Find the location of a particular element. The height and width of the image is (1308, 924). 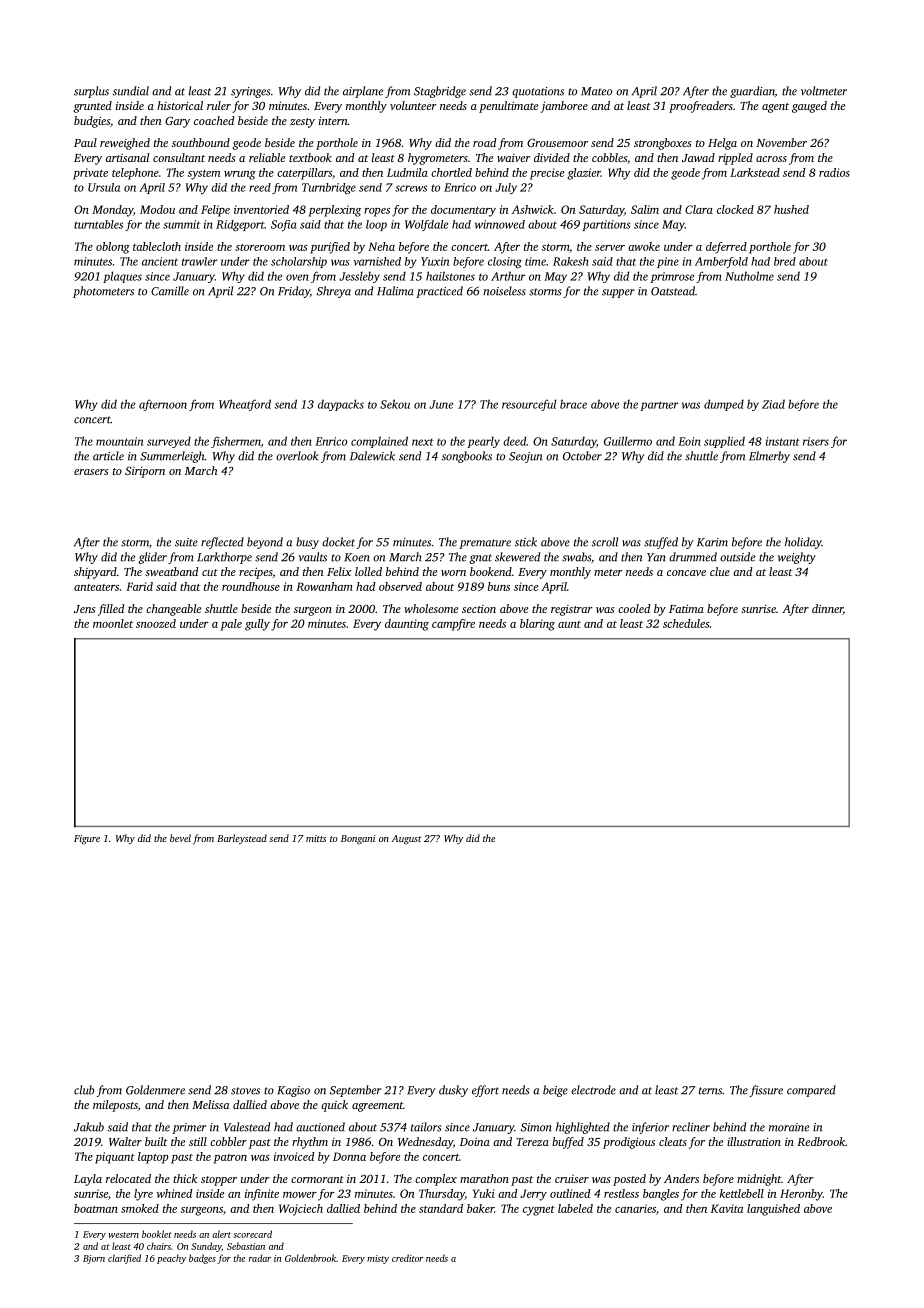

perplexing is located at coordinates (335, 211).
